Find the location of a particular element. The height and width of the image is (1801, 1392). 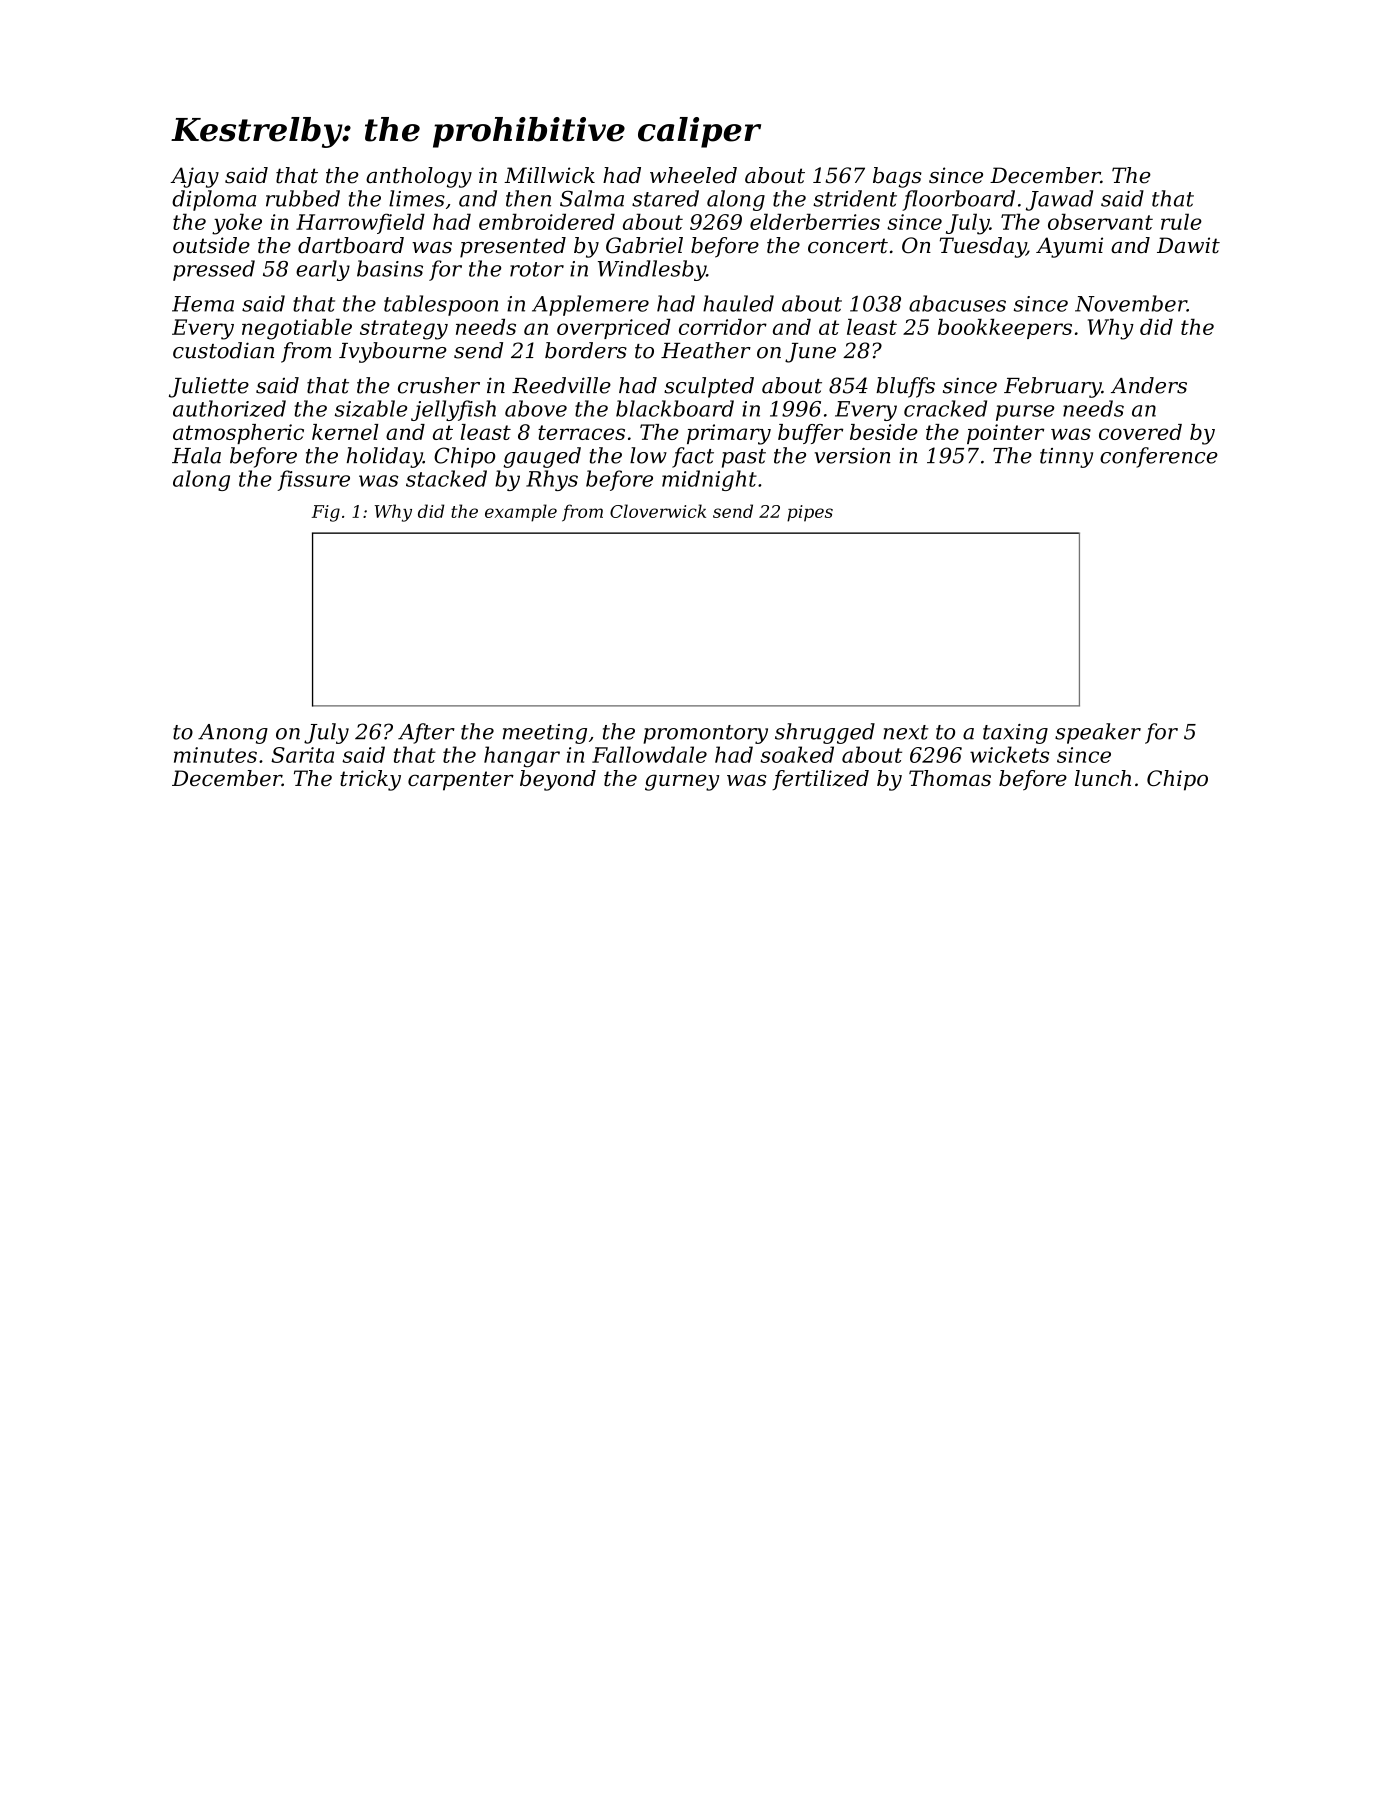

taxing is located at coordinates (1015, 734).
